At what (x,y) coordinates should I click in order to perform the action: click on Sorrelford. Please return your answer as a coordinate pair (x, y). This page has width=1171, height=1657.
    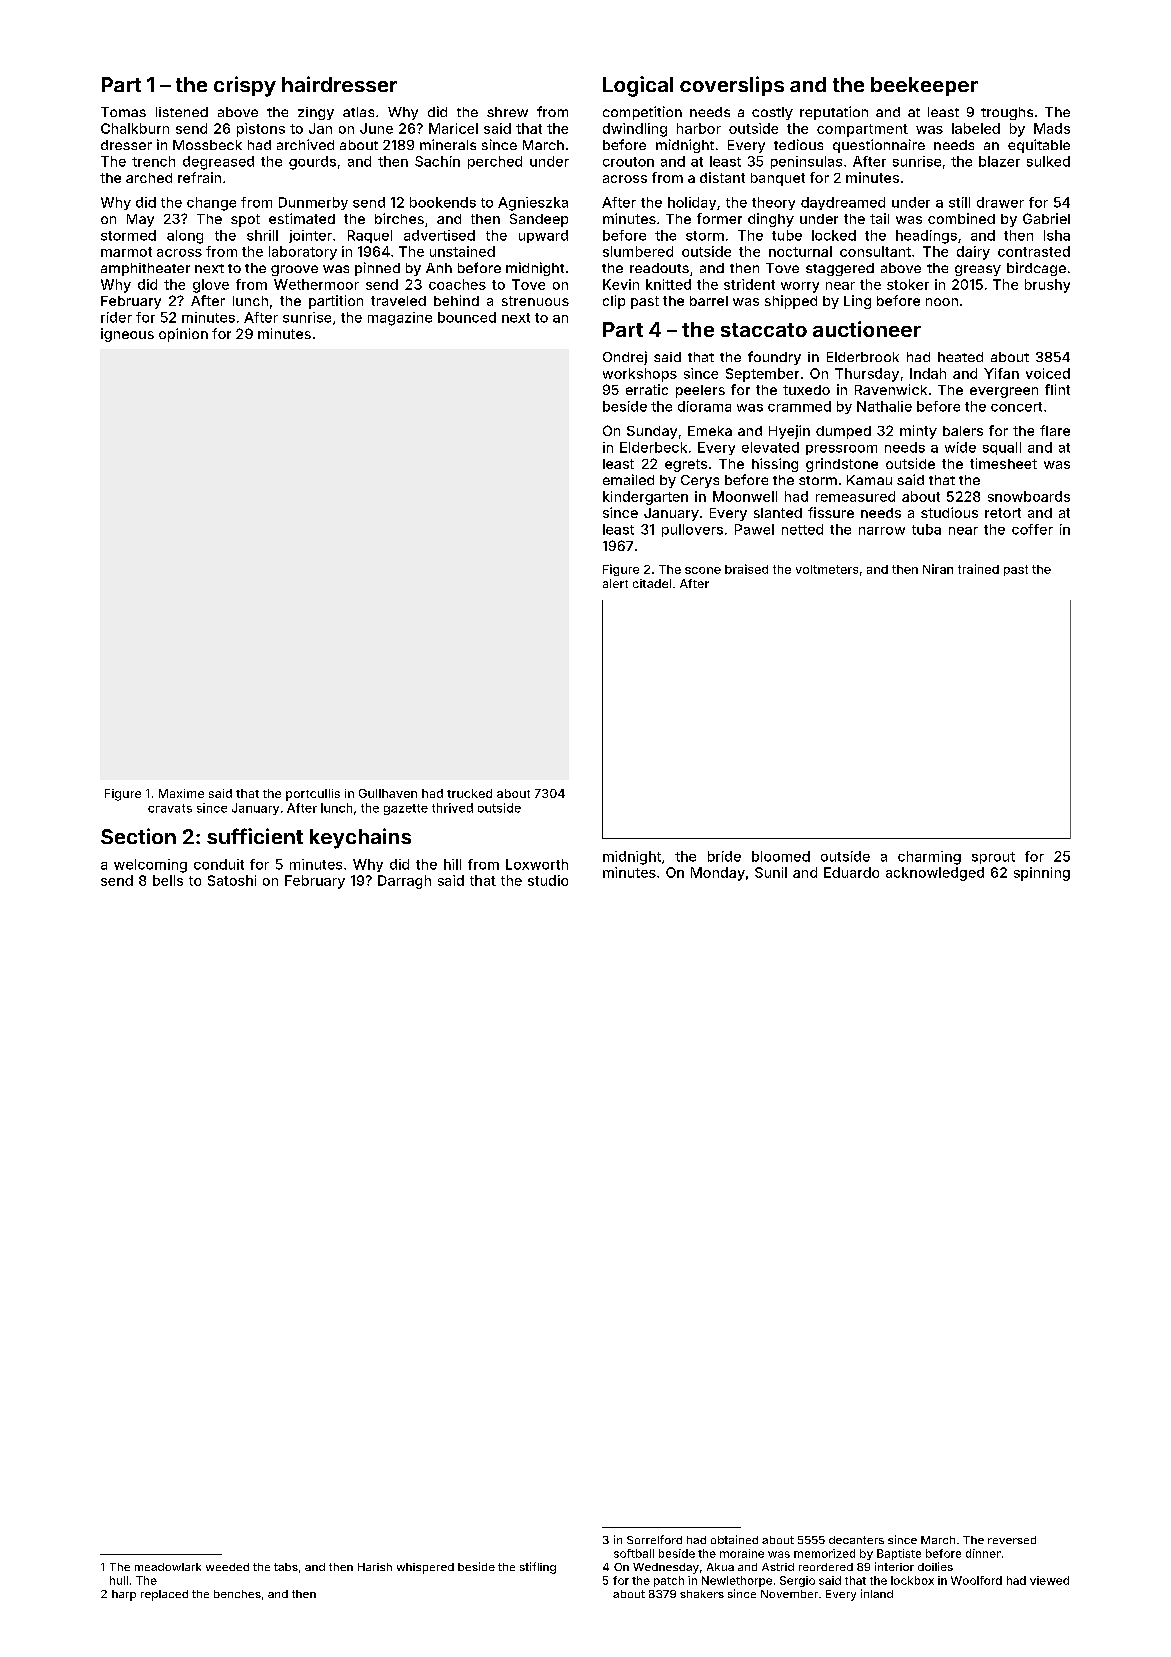
    Looking at the image, I should click on (654, 1539).
